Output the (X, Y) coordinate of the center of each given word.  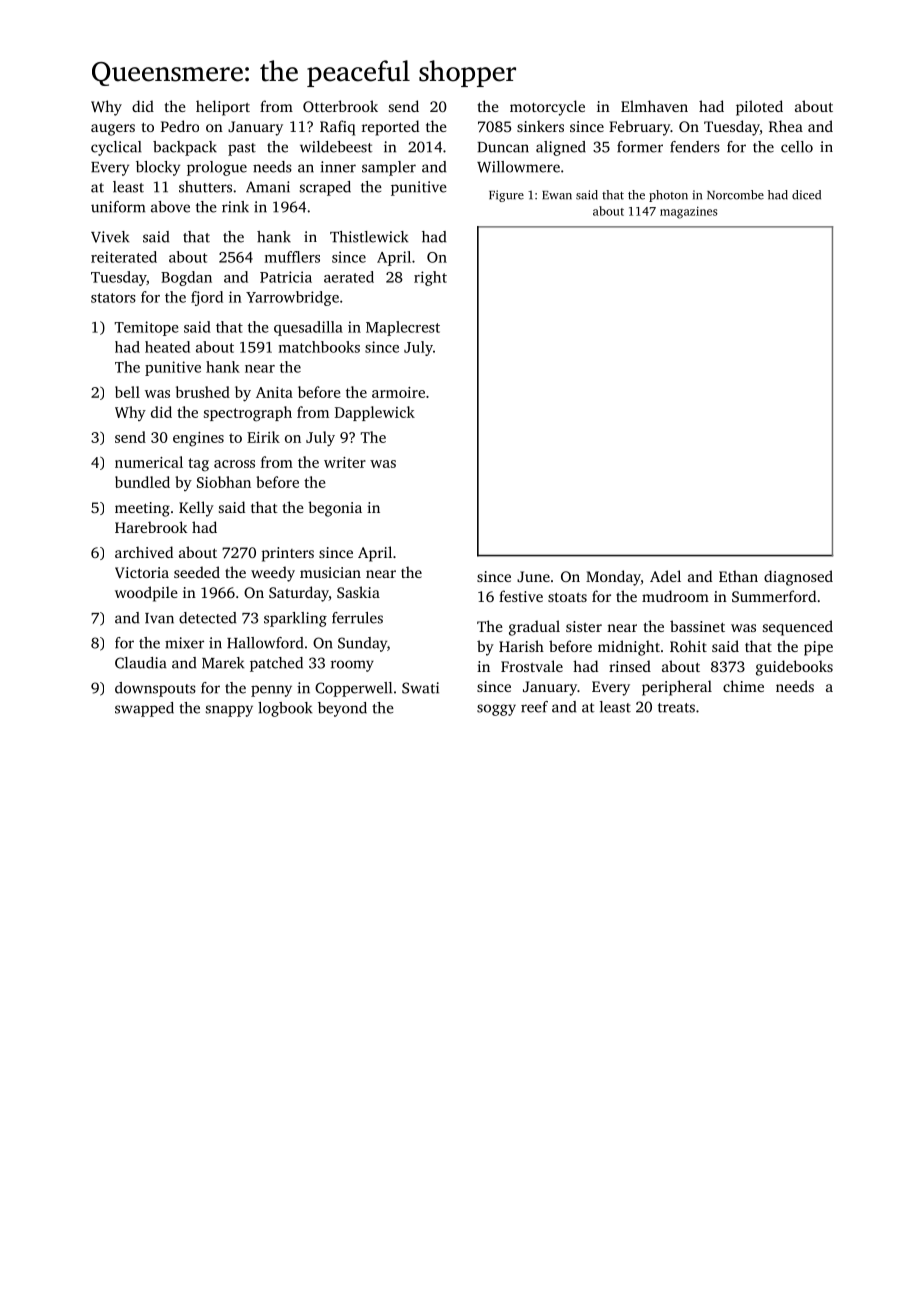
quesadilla (308, 328)
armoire (398, 392)
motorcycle (547, 108)
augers (113, 130)
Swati (420, 688)
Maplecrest (403, 328)
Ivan (159, 618)
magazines (689, 212)
